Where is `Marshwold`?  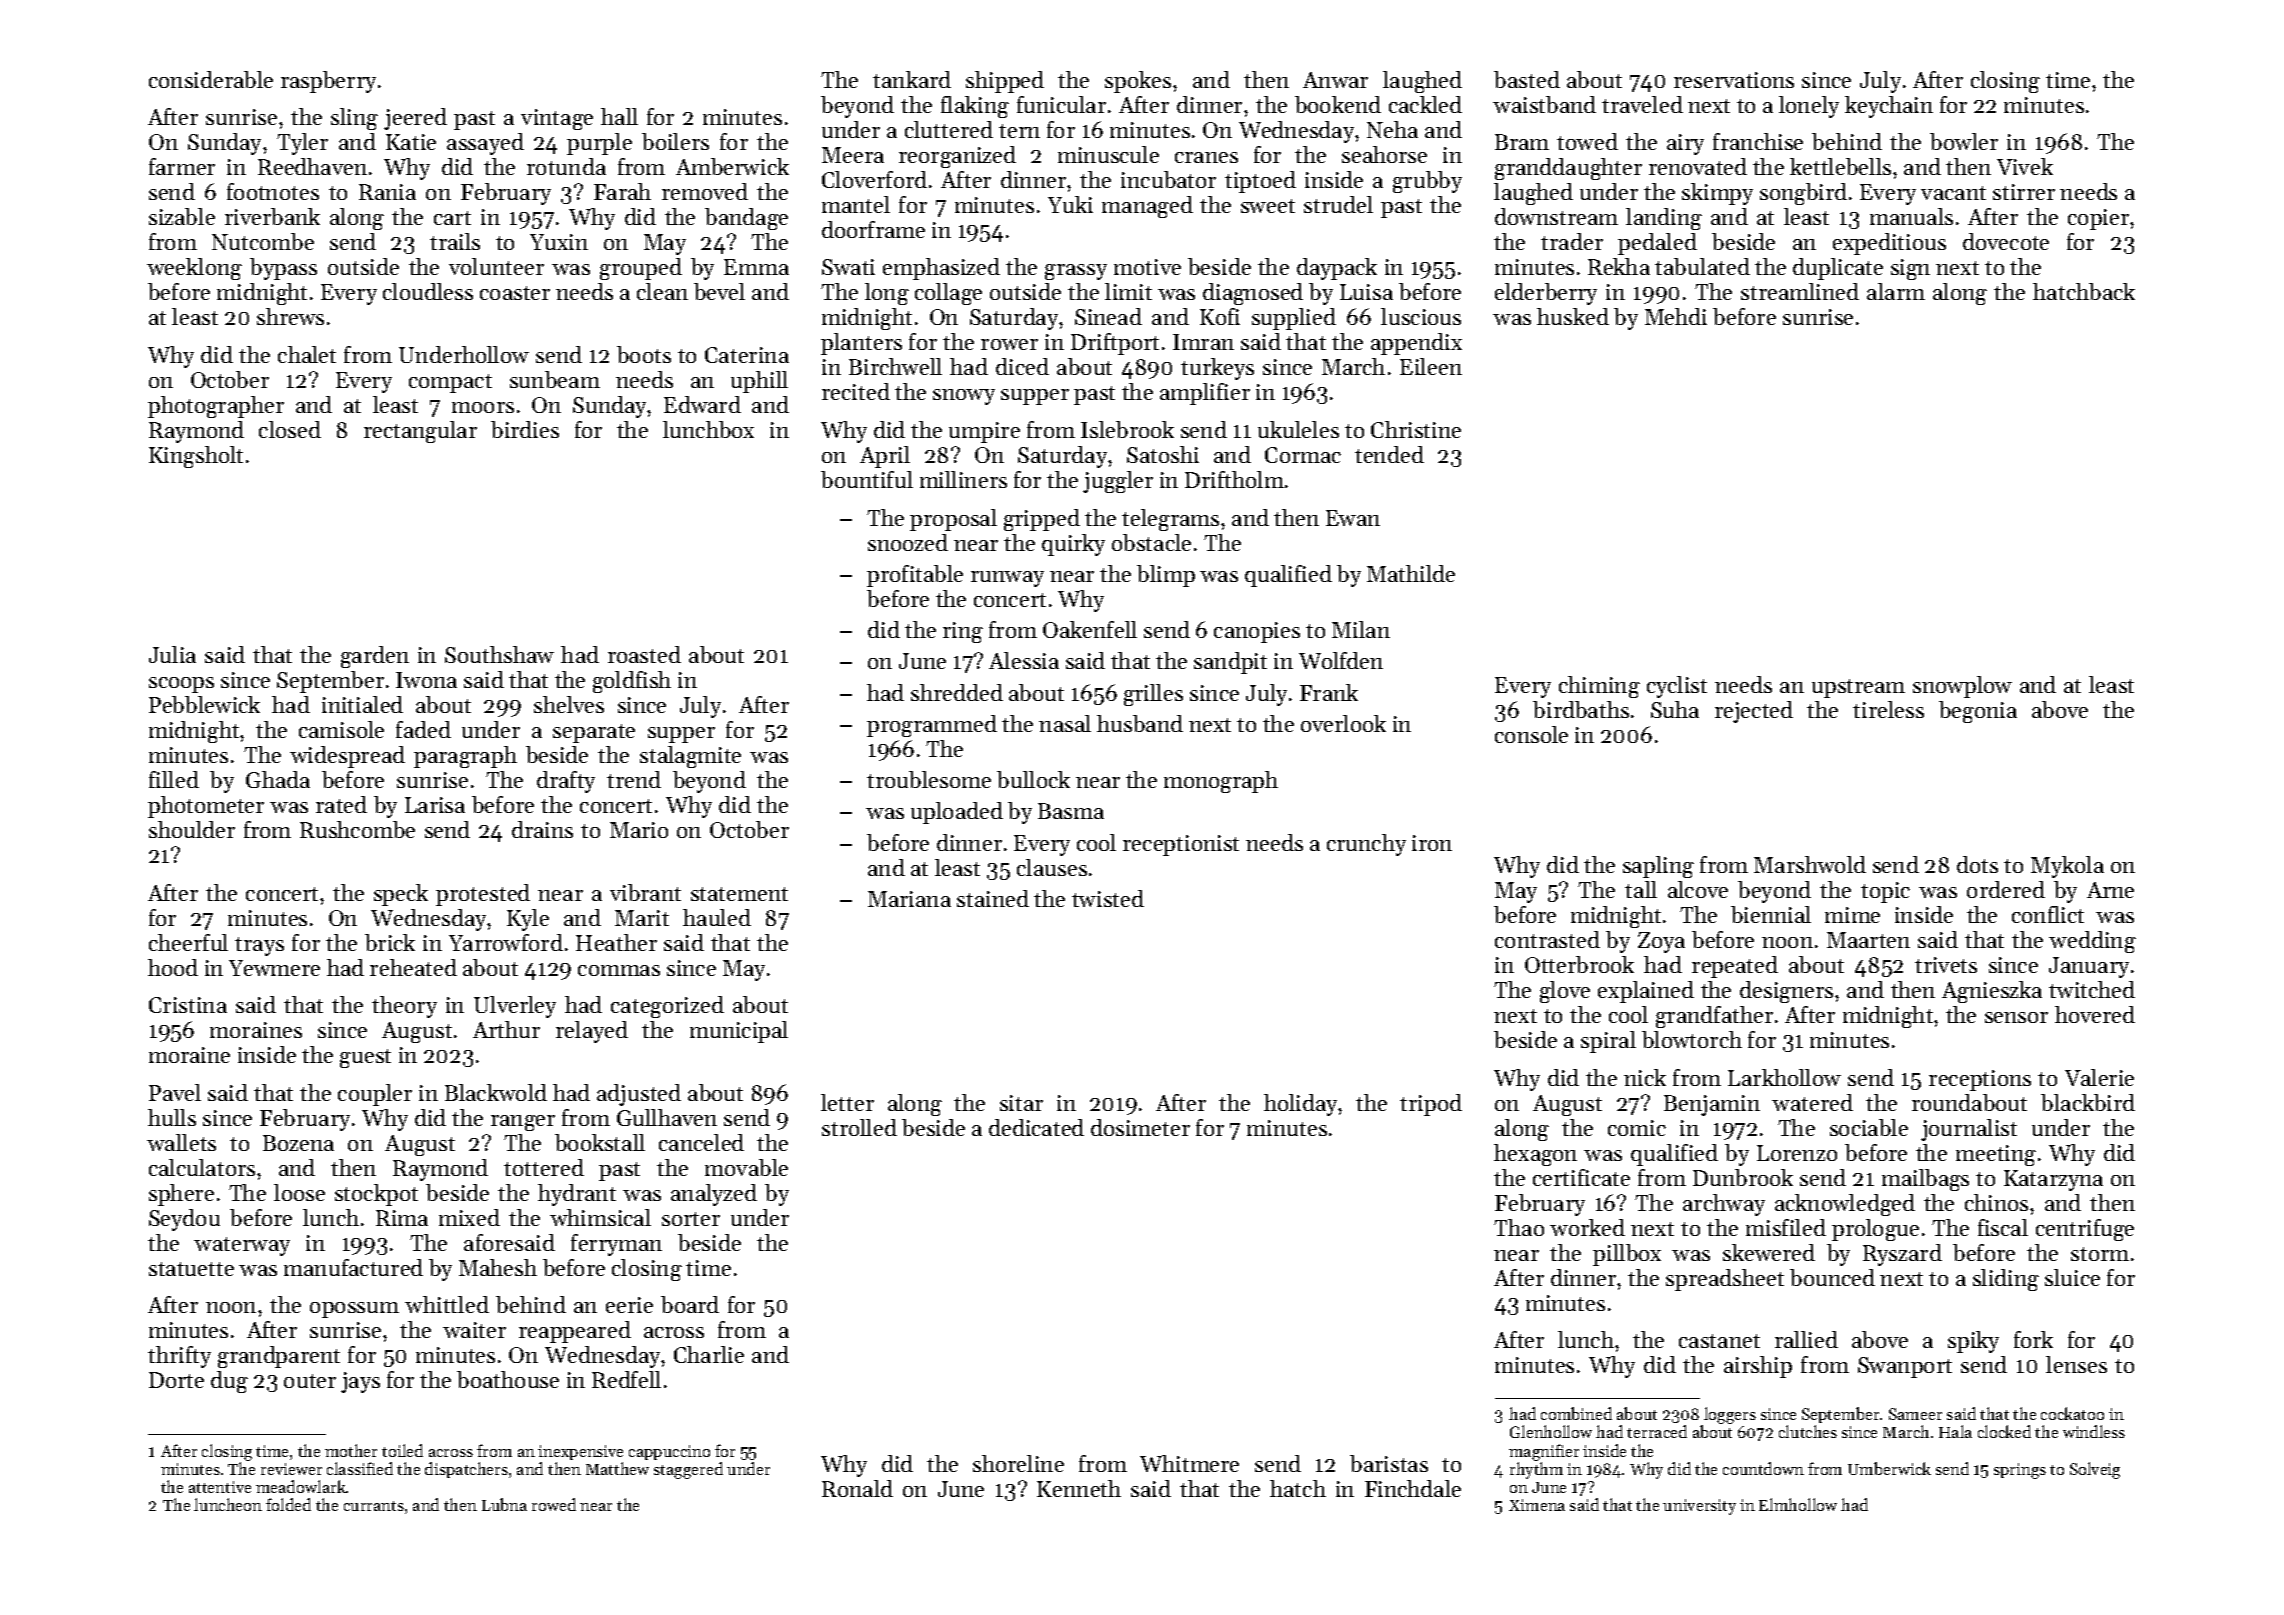 Marshwold is located at coordinates (1810, 864).
